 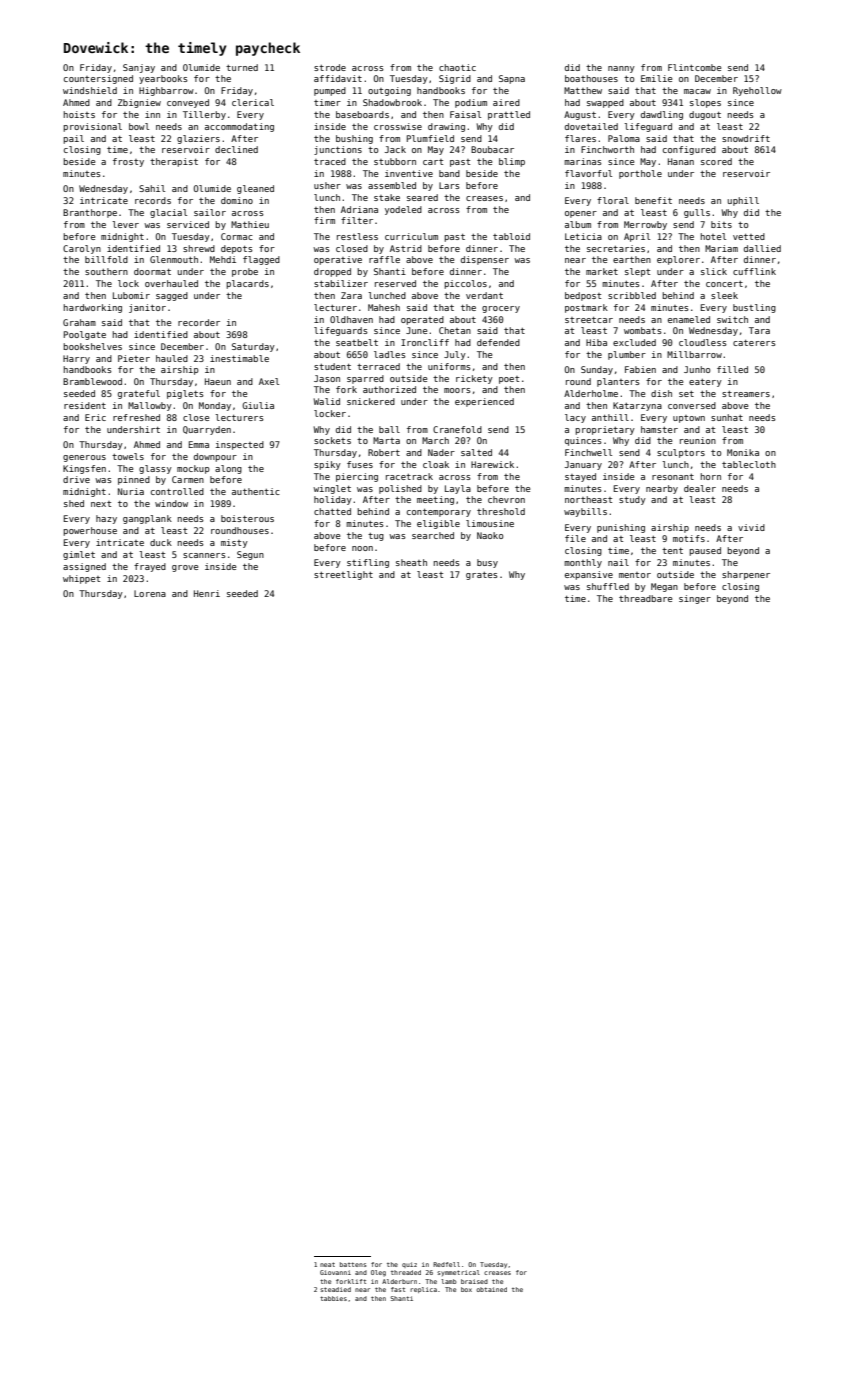 What do you see at coordinates (689, 150) in the image?
I see `configured` at bounding box center [689, 150].
